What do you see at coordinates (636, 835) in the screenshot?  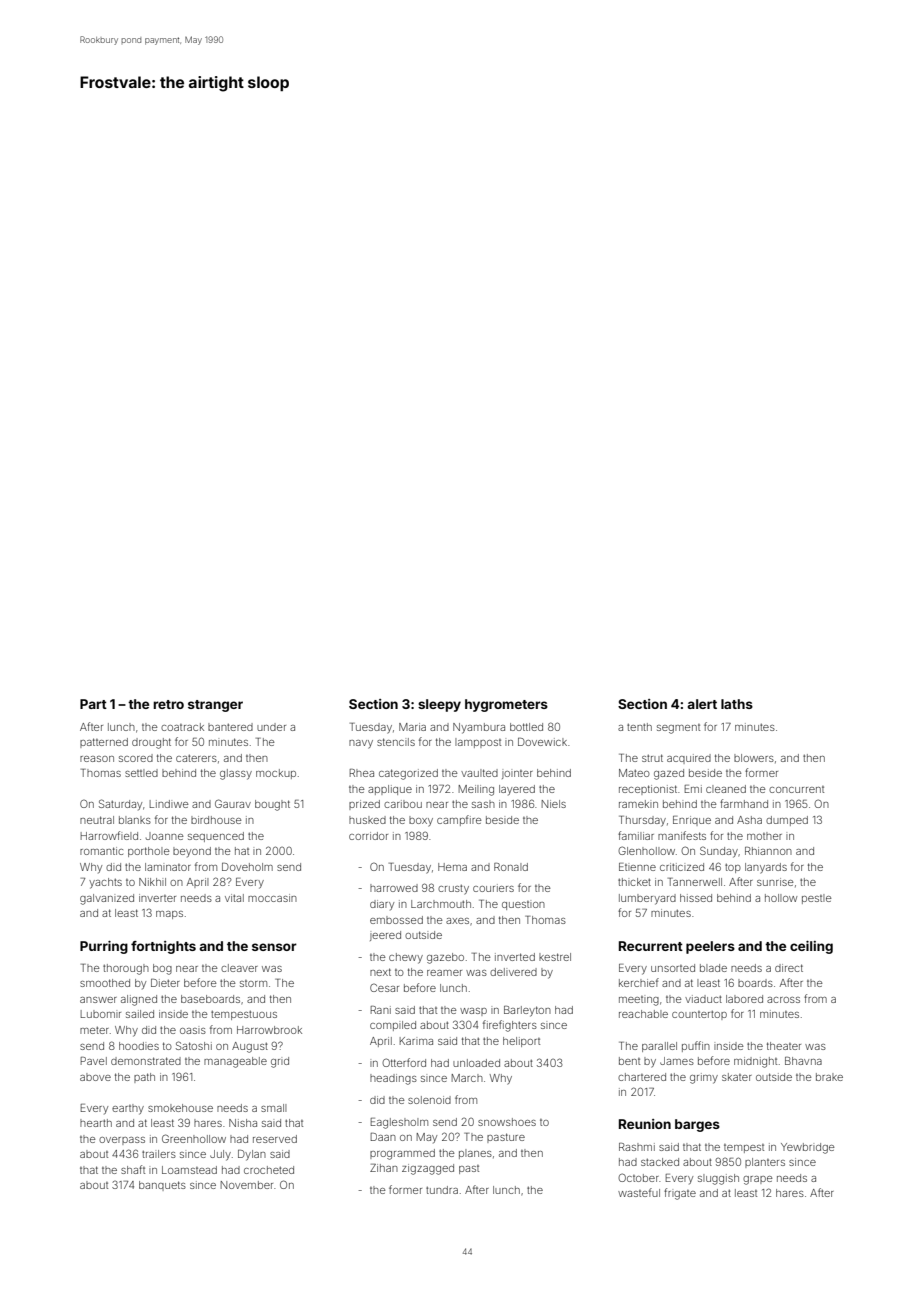 I see `familiar` at bounding box center [636, 835].
